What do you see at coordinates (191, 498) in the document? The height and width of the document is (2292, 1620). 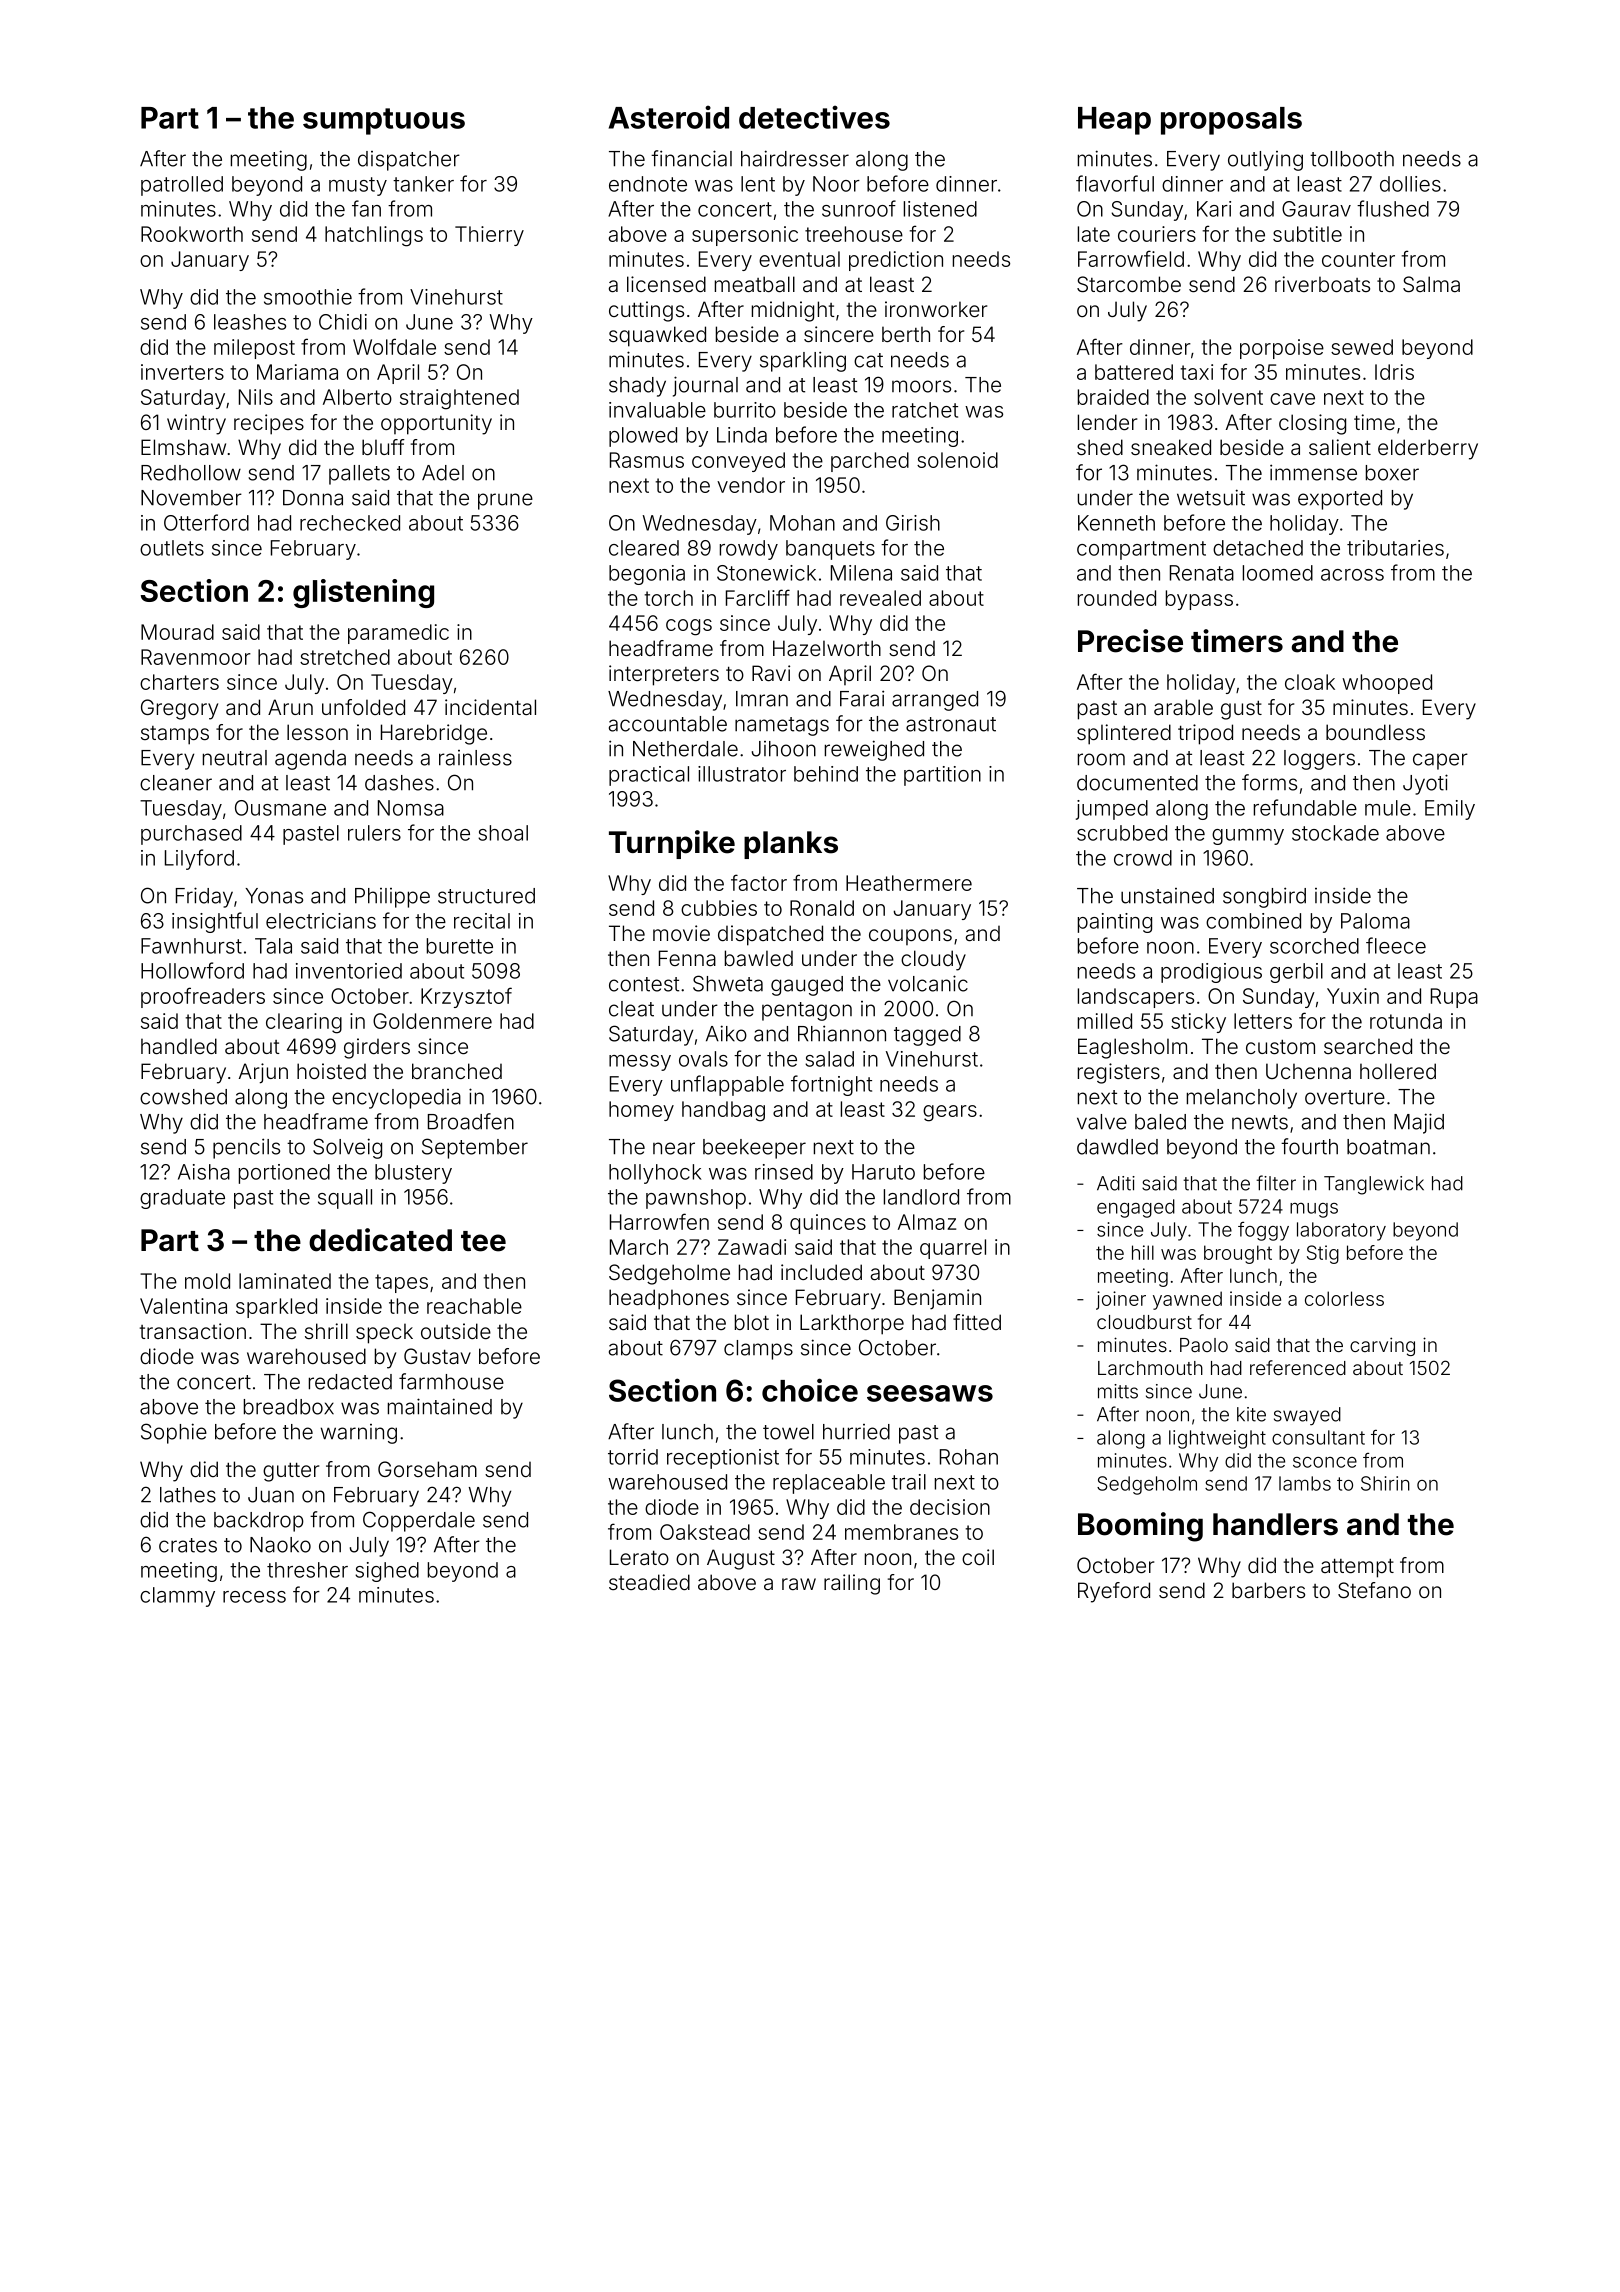 I see `November` at bounding box center [191, 498].
